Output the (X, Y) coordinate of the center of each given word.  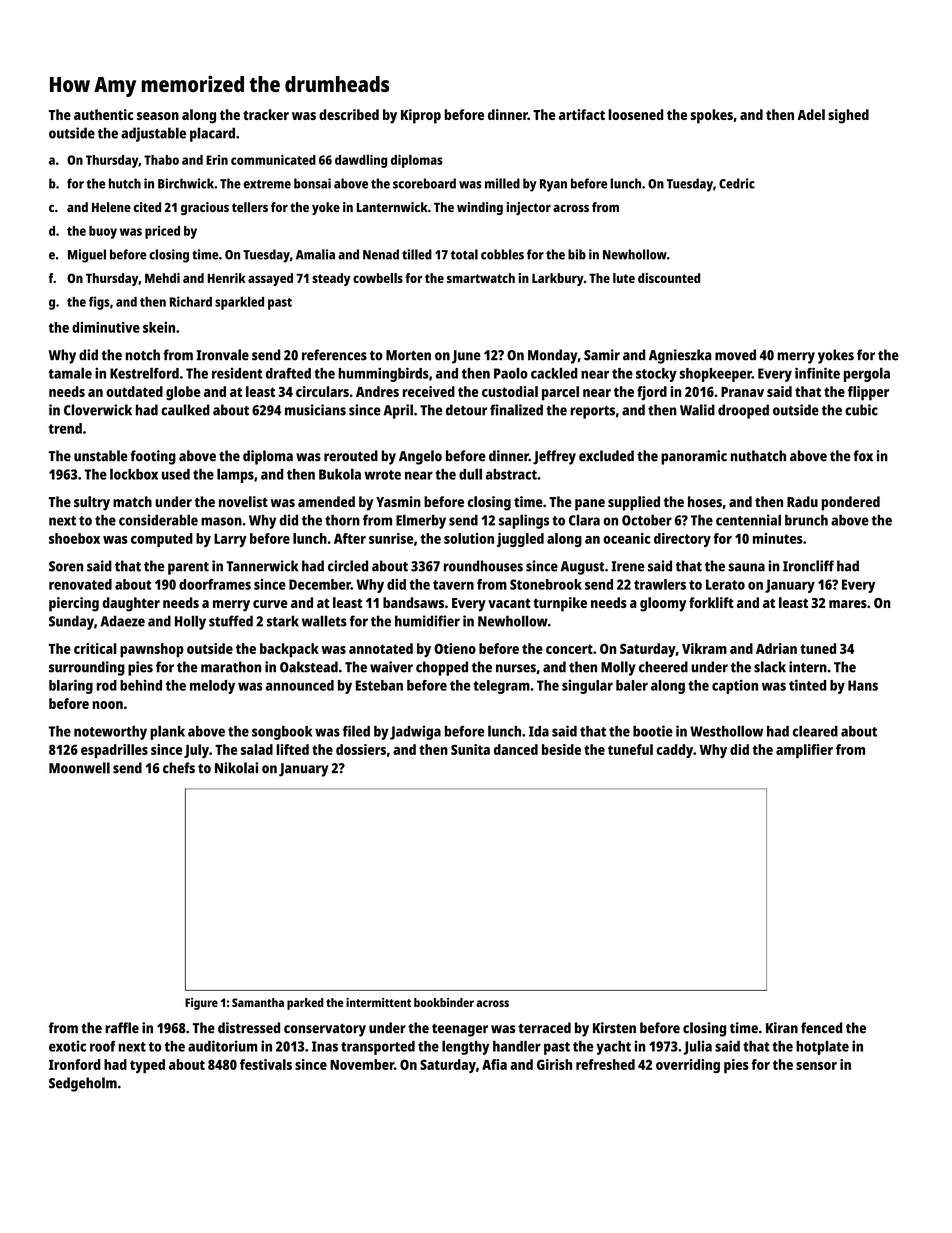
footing (153, 457)
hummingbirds (383, 374)
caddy (674, 751)
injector (529, 208)
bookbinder (444, 1002)
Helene (111, 207)
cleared (815, 731)
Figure (201, 1004)
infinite (817, 373)
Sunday (71, 622)
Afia (494, 1064)
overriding (688, 1066)
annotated (381, 648)
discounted (669, 278)
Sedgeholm (83, 1084)
